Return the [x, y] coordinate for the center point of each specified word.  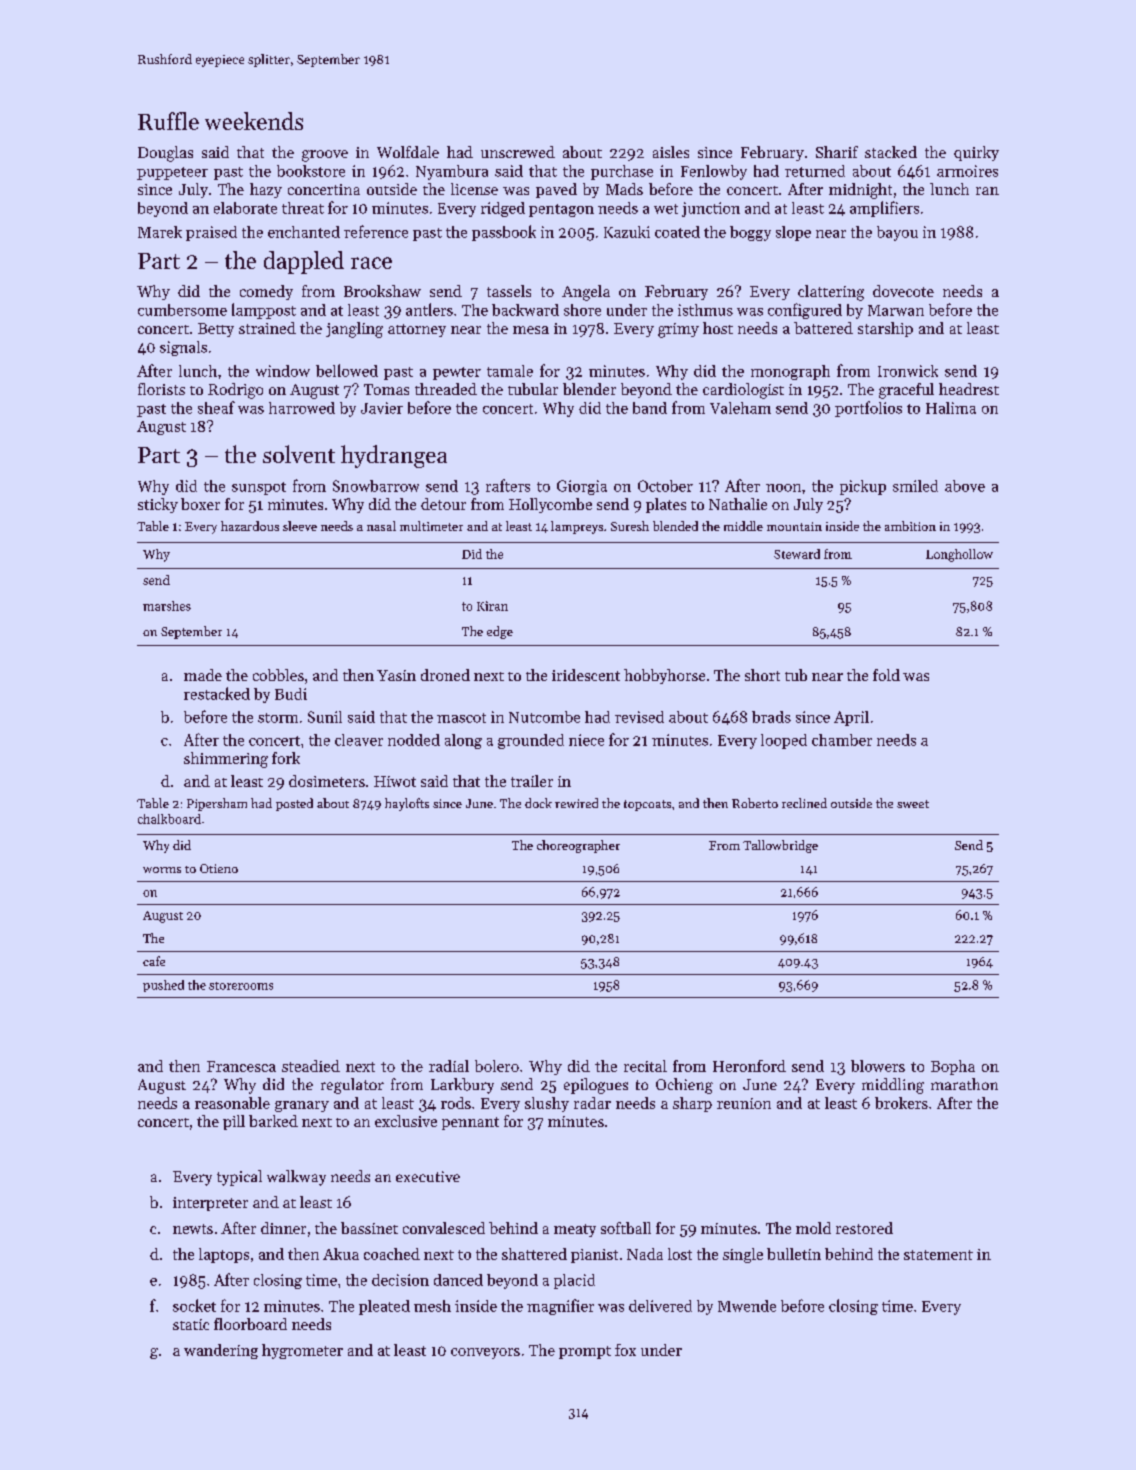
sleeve [300, 526]
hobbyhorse [664, 676]
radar [592, 1103]
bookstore [311, 171]
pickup [863, 487]
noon [783, 488]
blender [589, 389]
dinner [283, 1228]
